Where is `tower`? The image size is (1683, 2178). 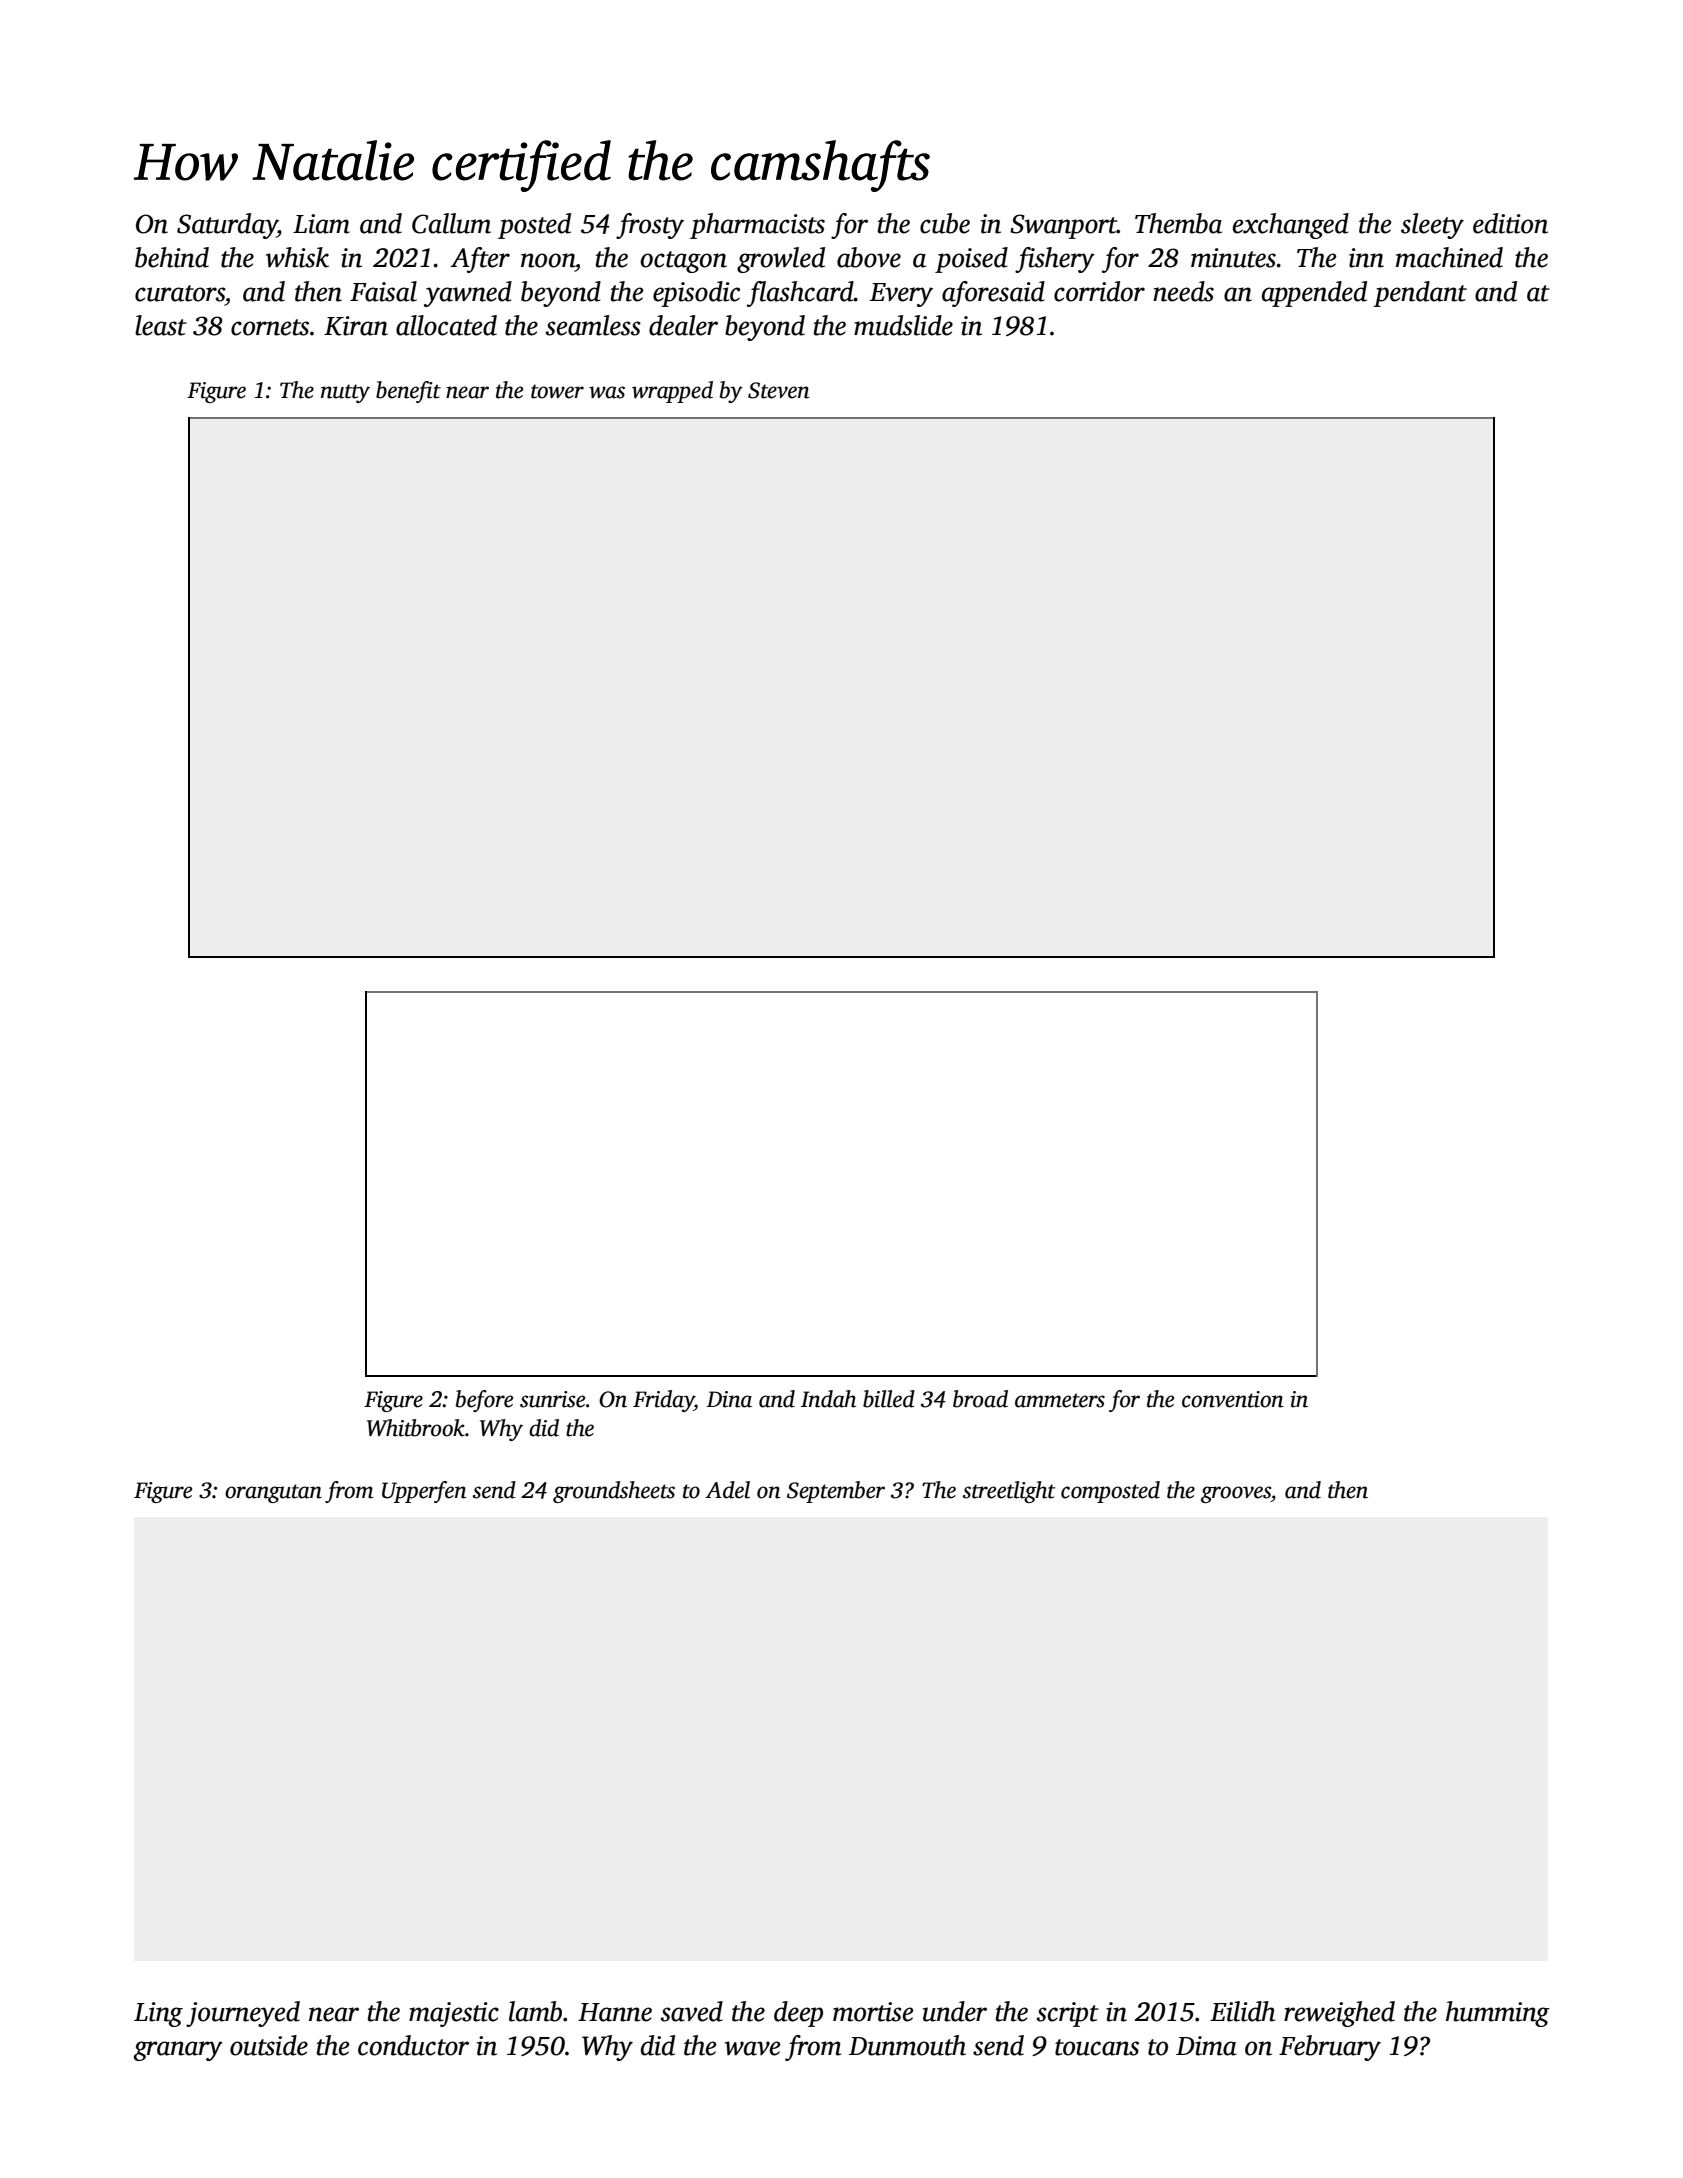 tower is located at coordinates (557, 391).
